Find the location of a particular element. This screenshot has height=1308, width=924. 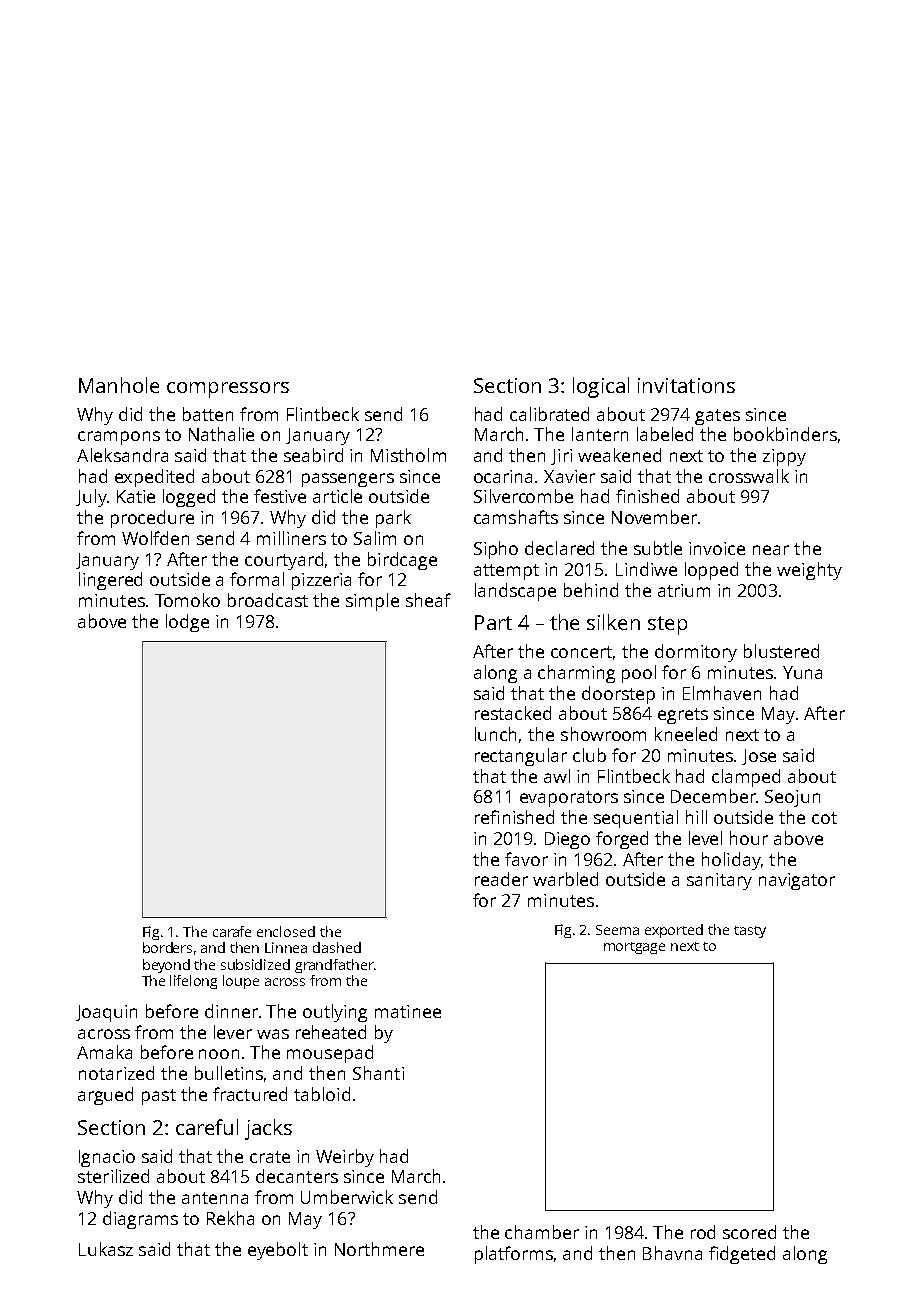

Elmhaven is located at coordinates (722, 693).
